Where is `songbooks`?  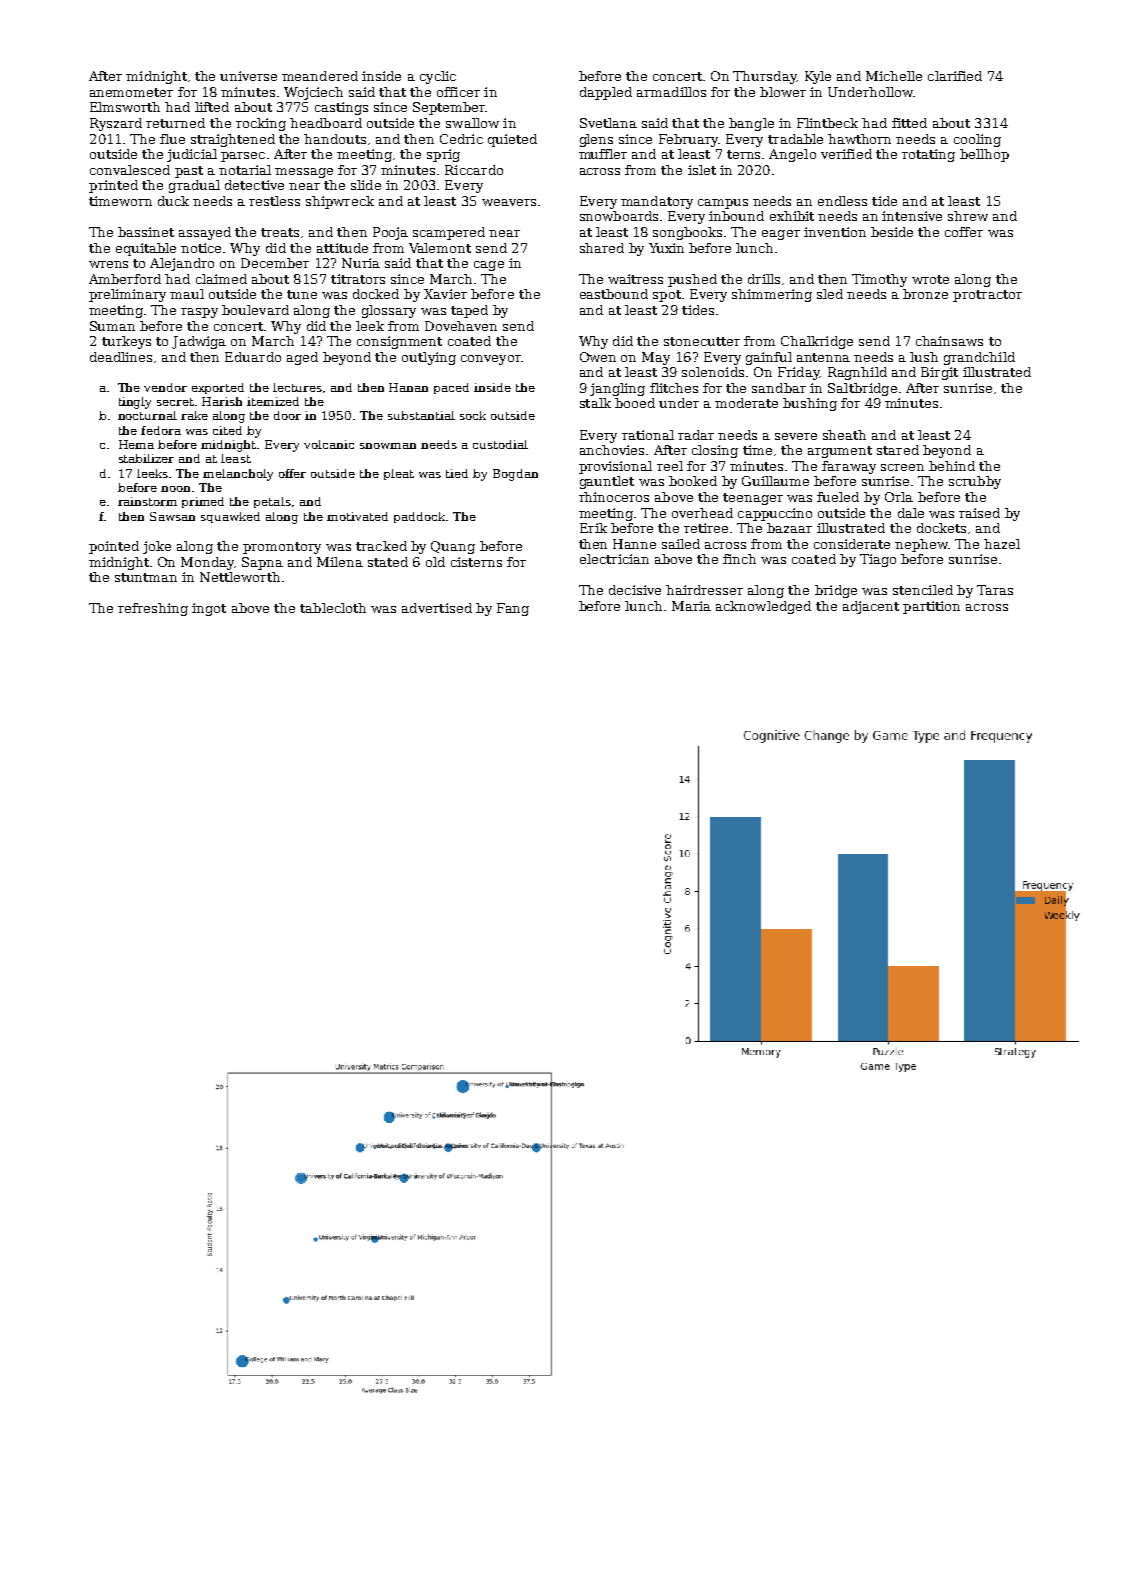
songbooks is located at coordinates (687, 233).
